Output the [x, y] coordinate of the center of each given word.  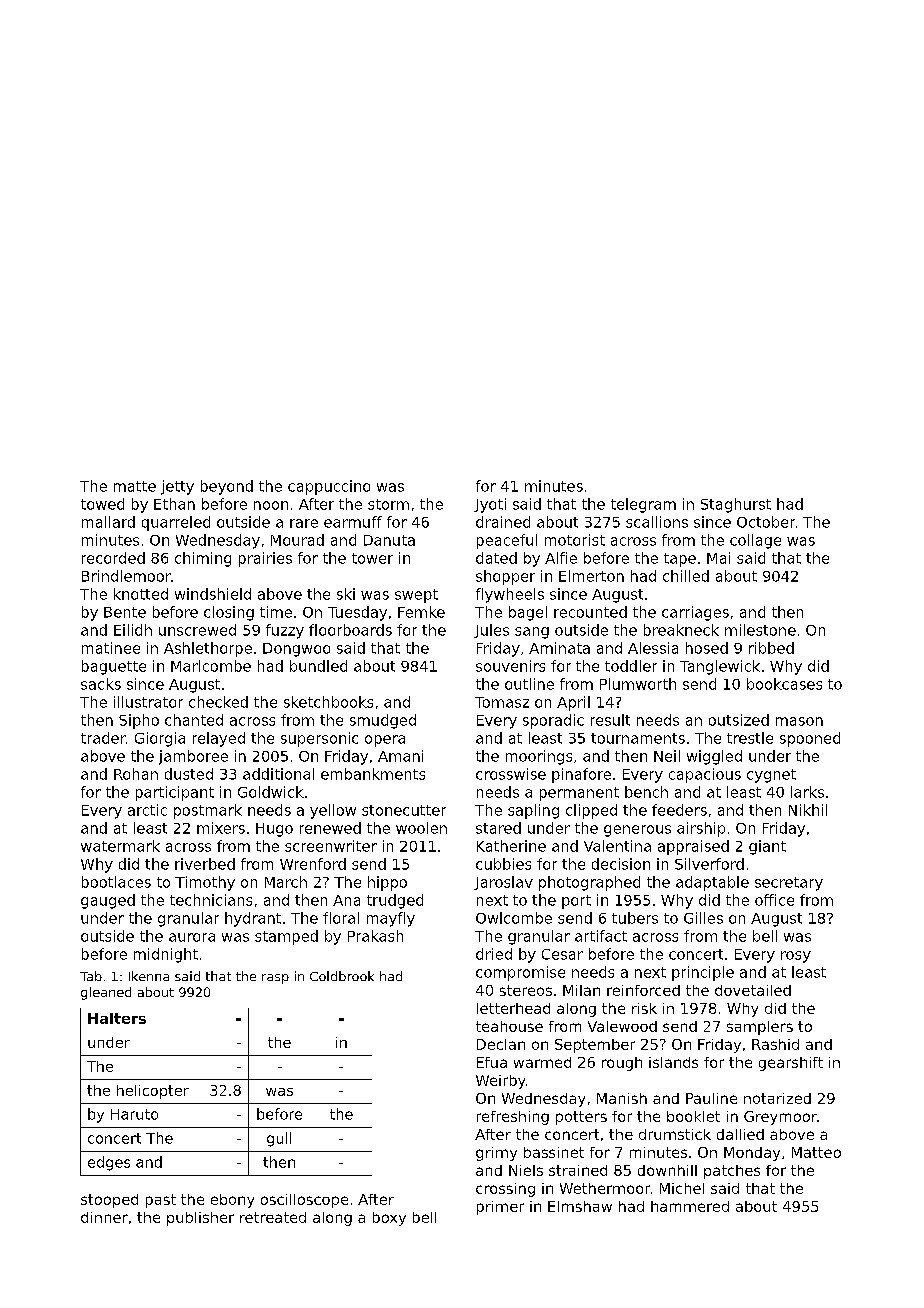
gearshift [791, 1064]
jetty [177, 487]
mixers [221, 828]
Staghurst [736, 505]
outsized [739, 720]
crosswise [511, 774]
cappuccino [329, 487]
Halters [117, 1018]
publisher [200, 1219]
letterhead [513, 1008]
